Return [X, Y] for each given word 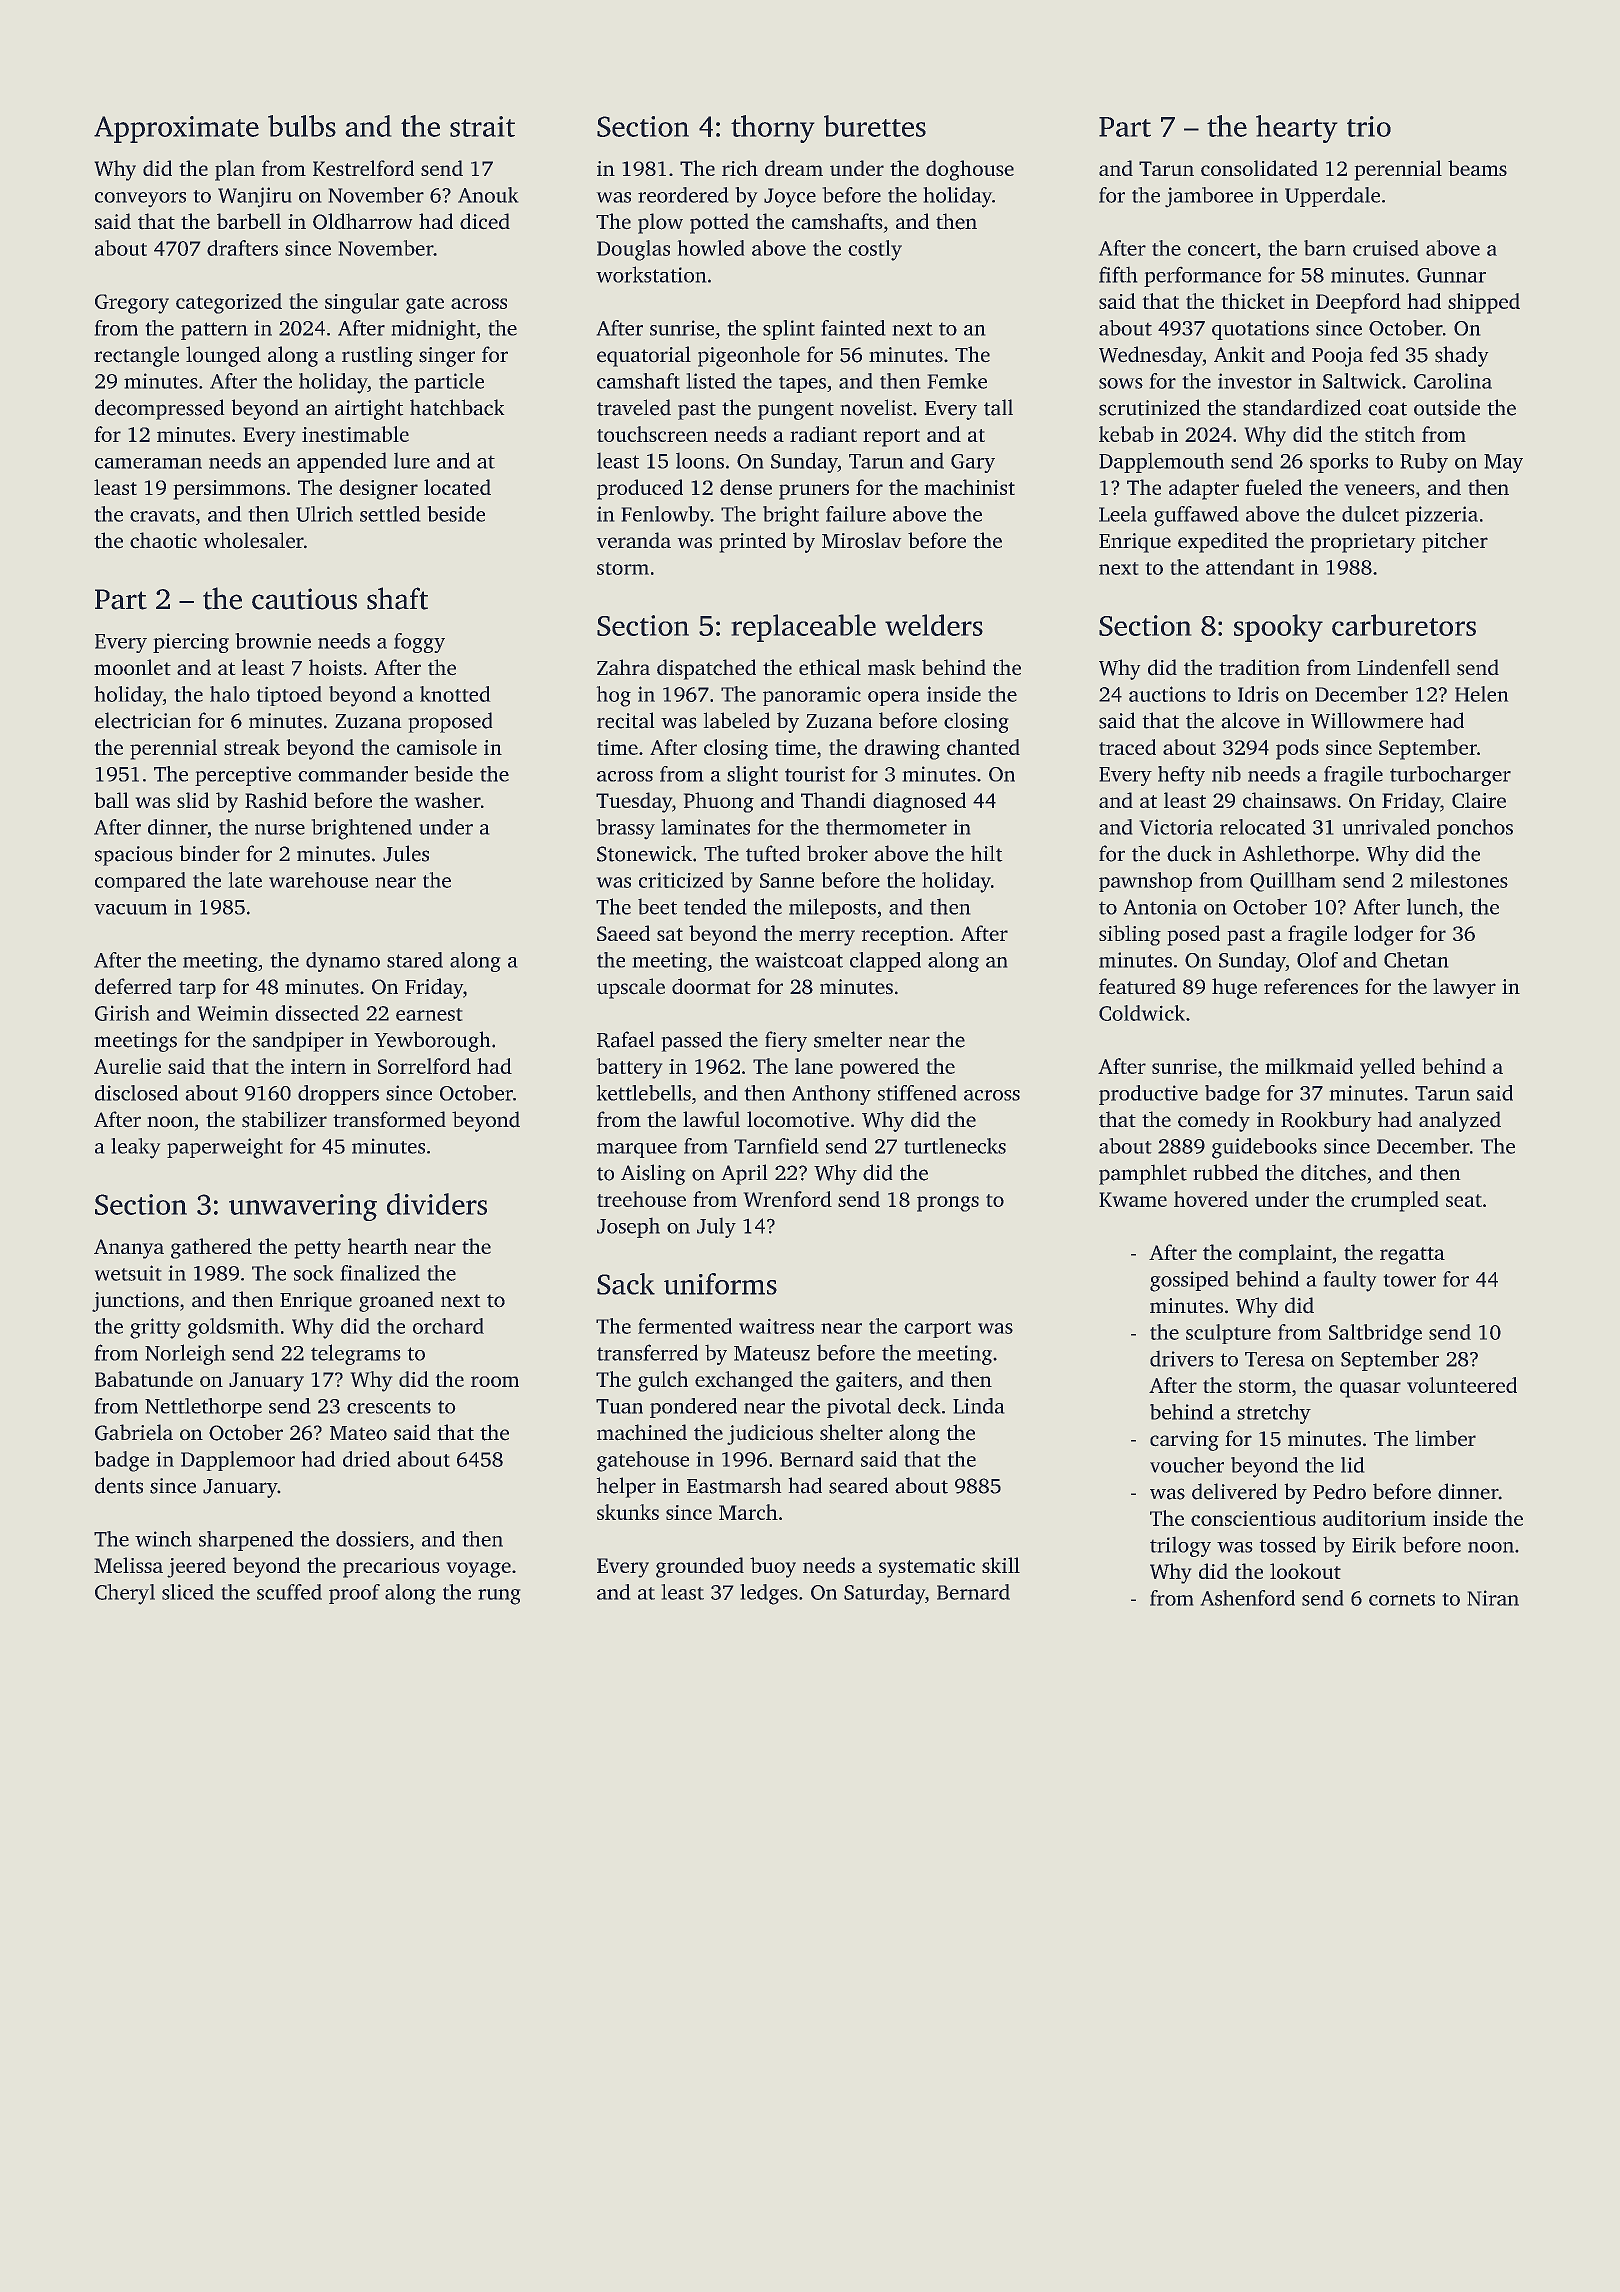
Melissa [128, 1565]
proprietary [1363, 543]
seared [858, 1485]
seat [1464, 1200]
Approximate [176, 129]
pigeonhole [749, 356]
